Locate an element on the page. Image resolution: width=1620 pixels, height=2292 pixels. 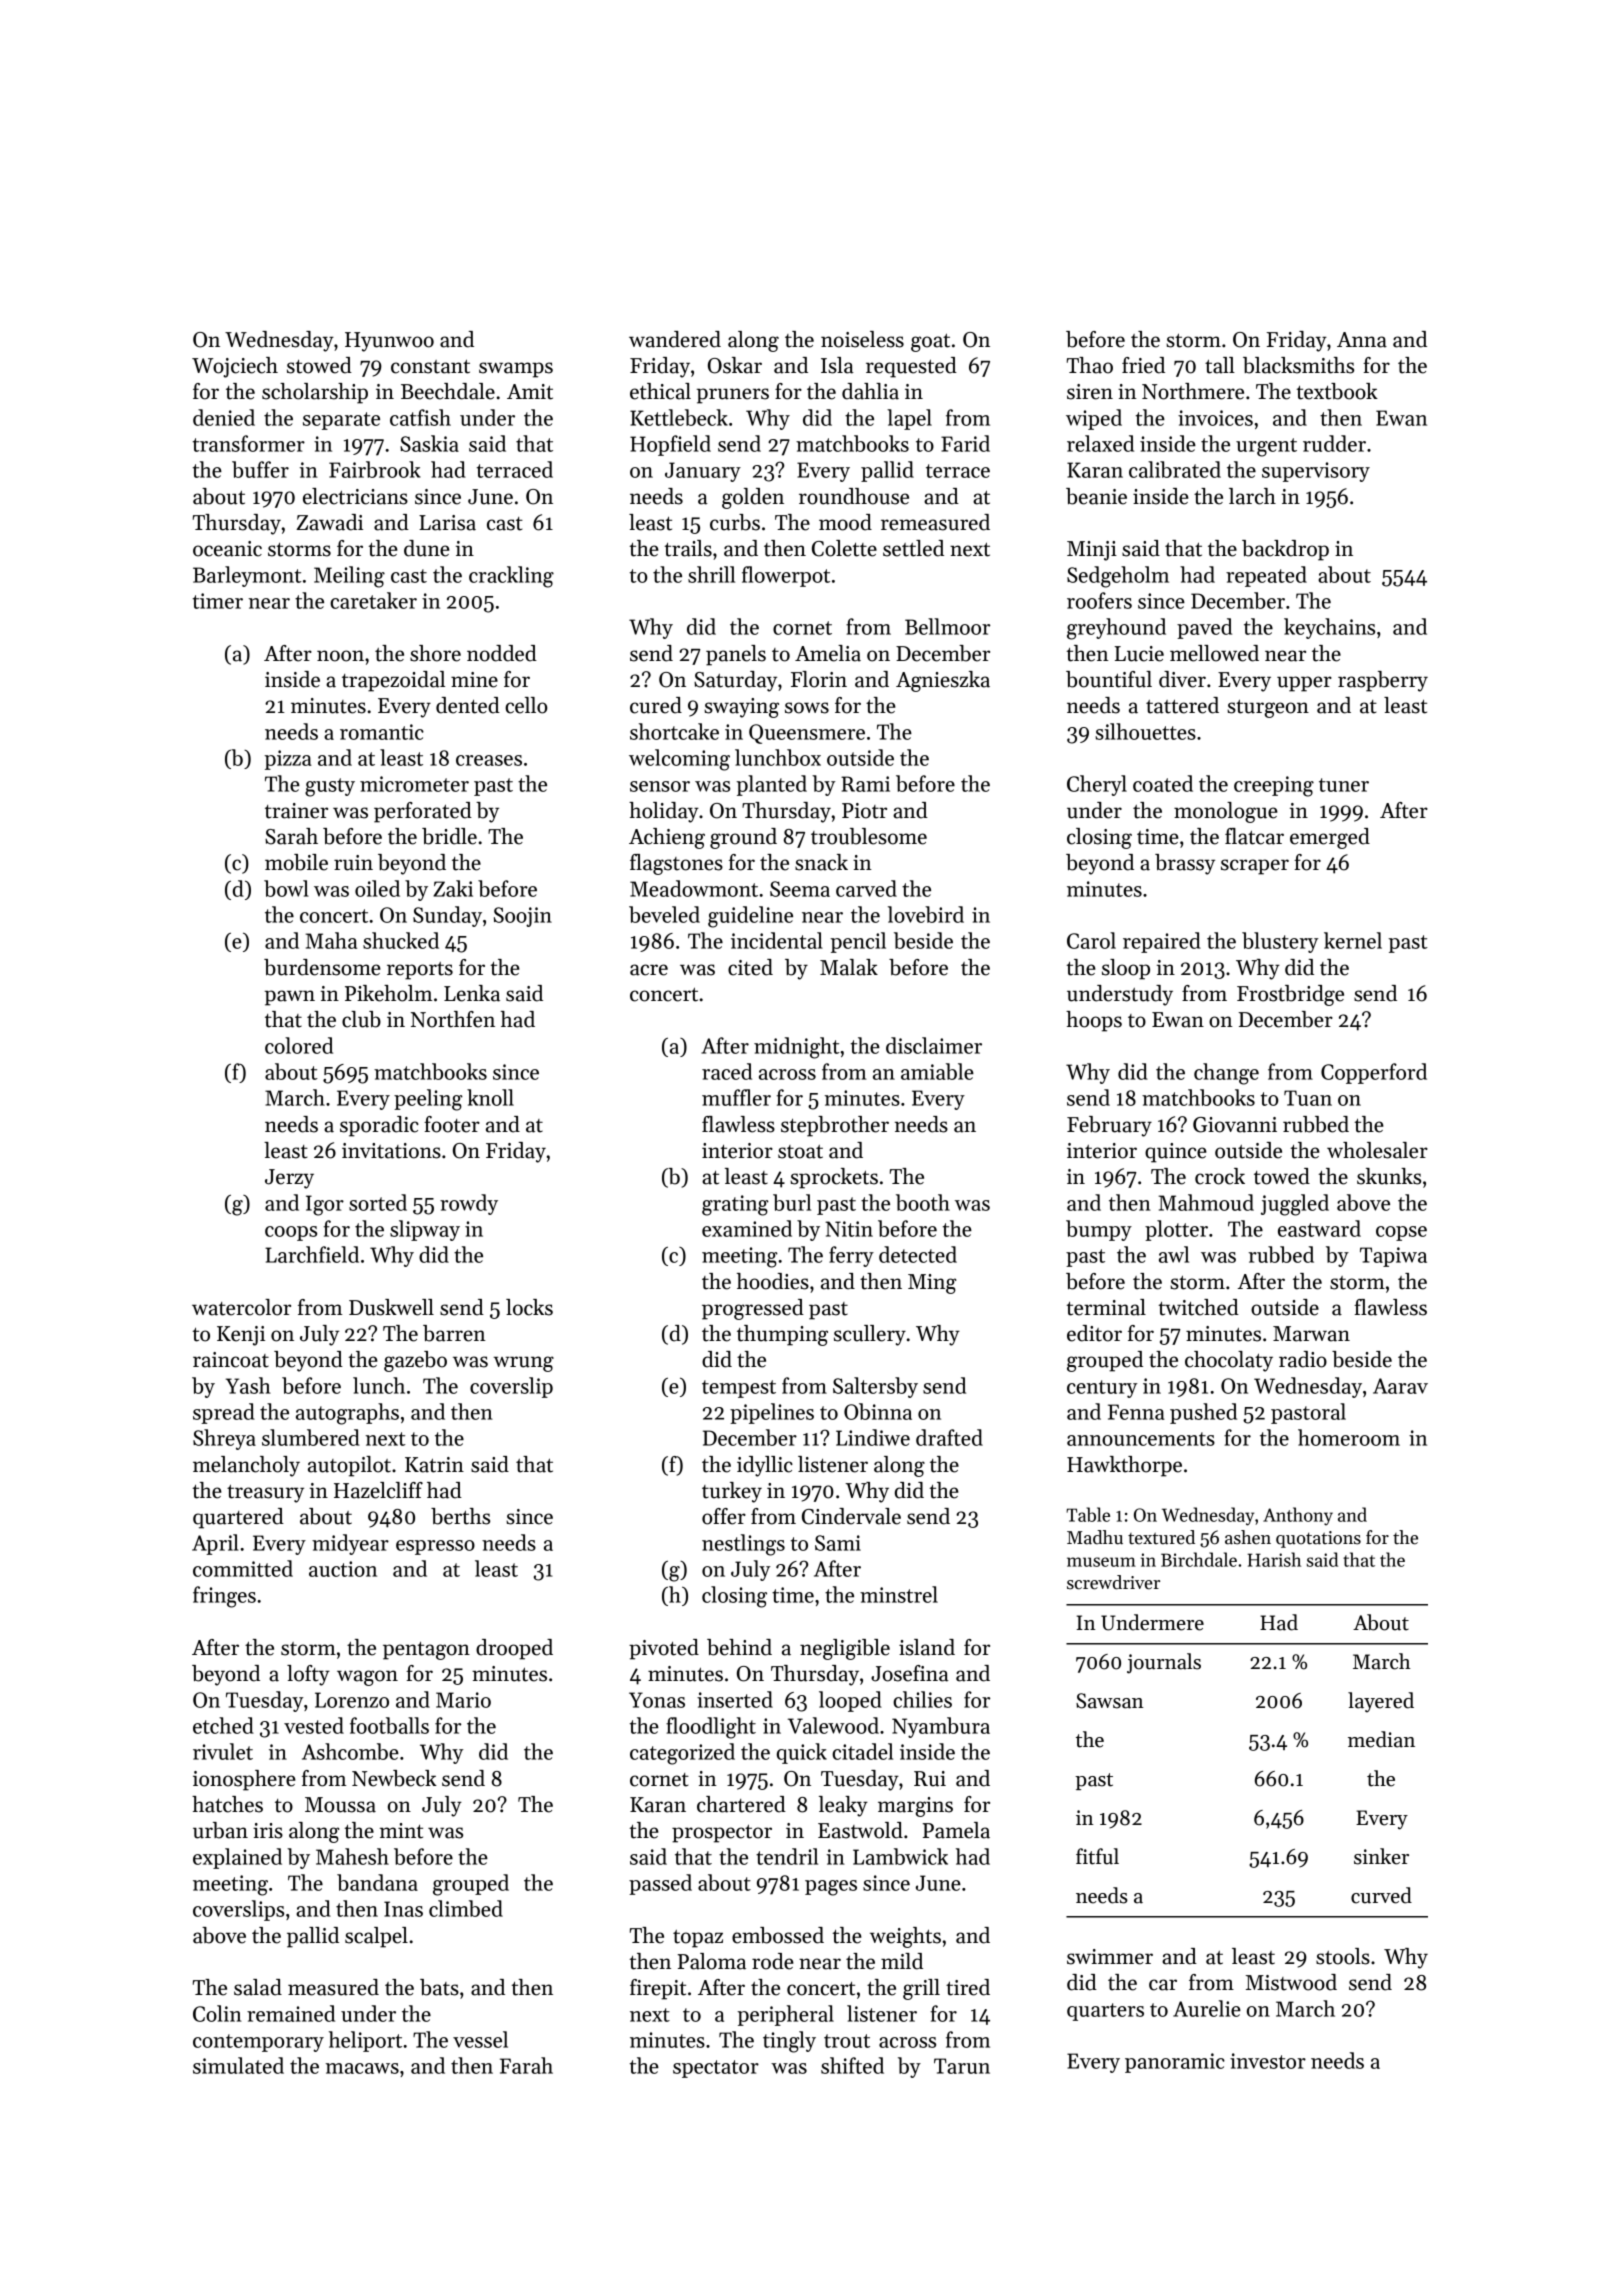
wandered is located at coordinates (675, 339).
